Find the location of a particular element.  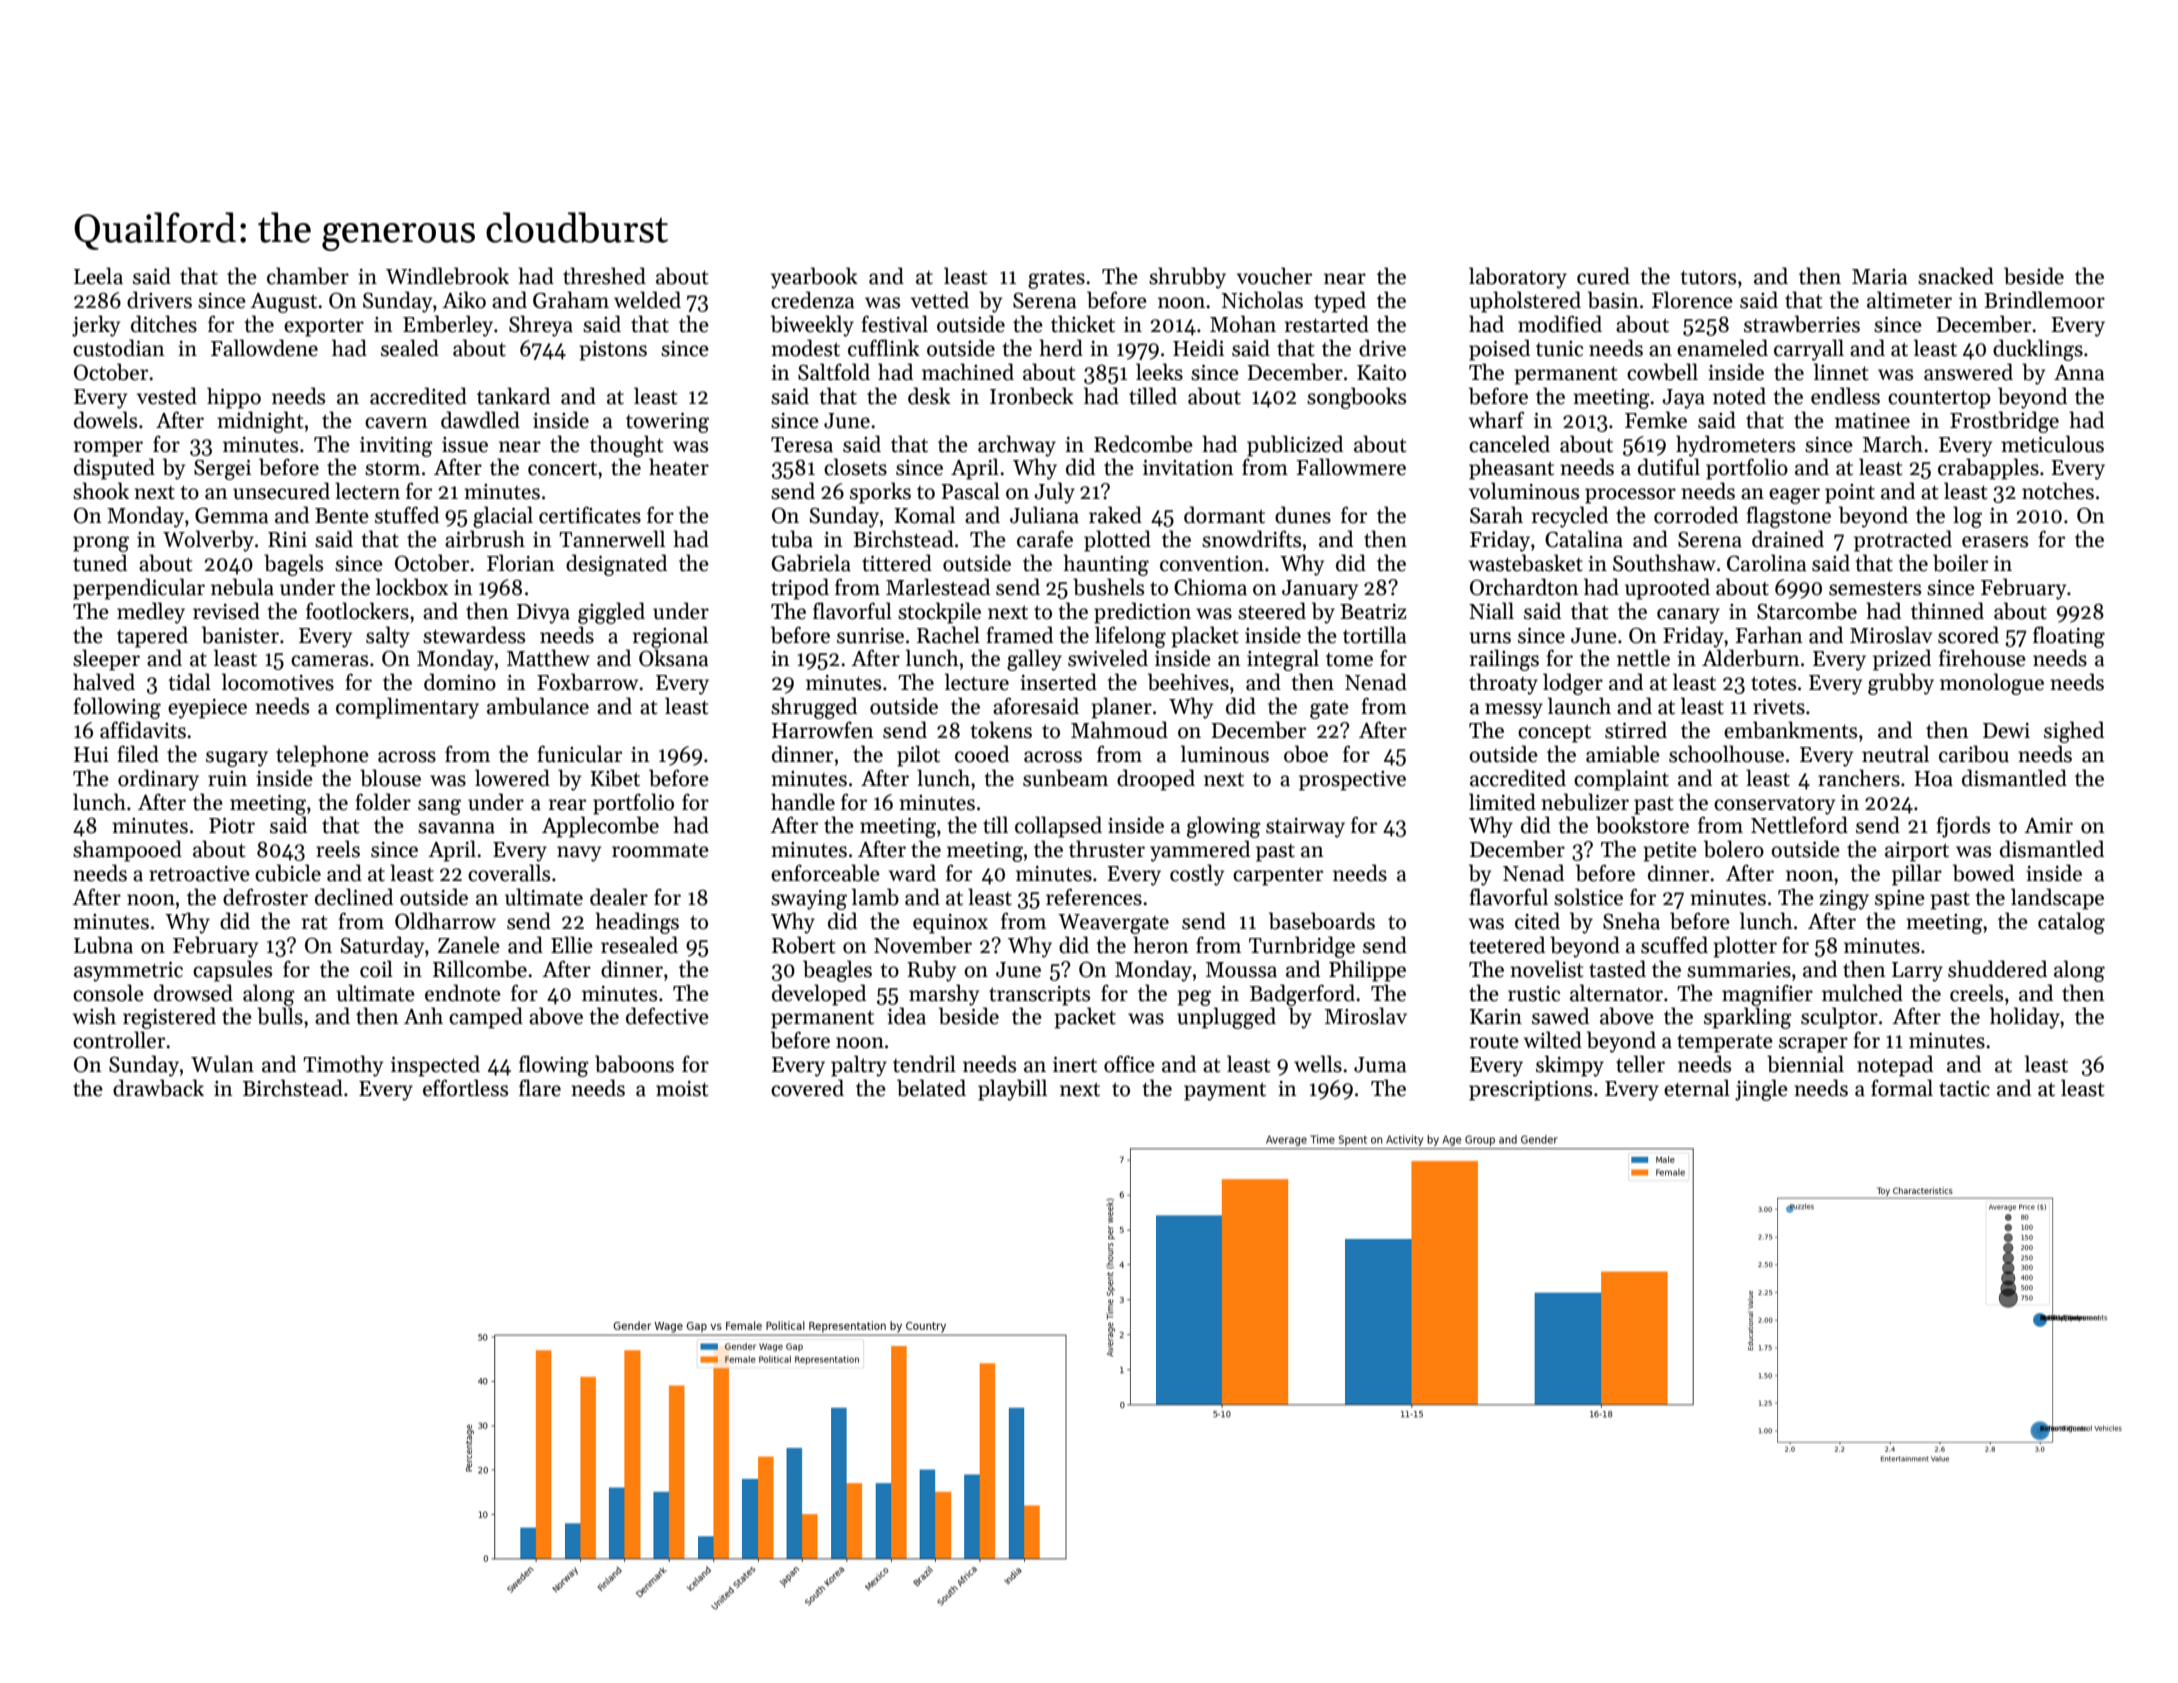

thruster is located at coordinates (1107, 849).
